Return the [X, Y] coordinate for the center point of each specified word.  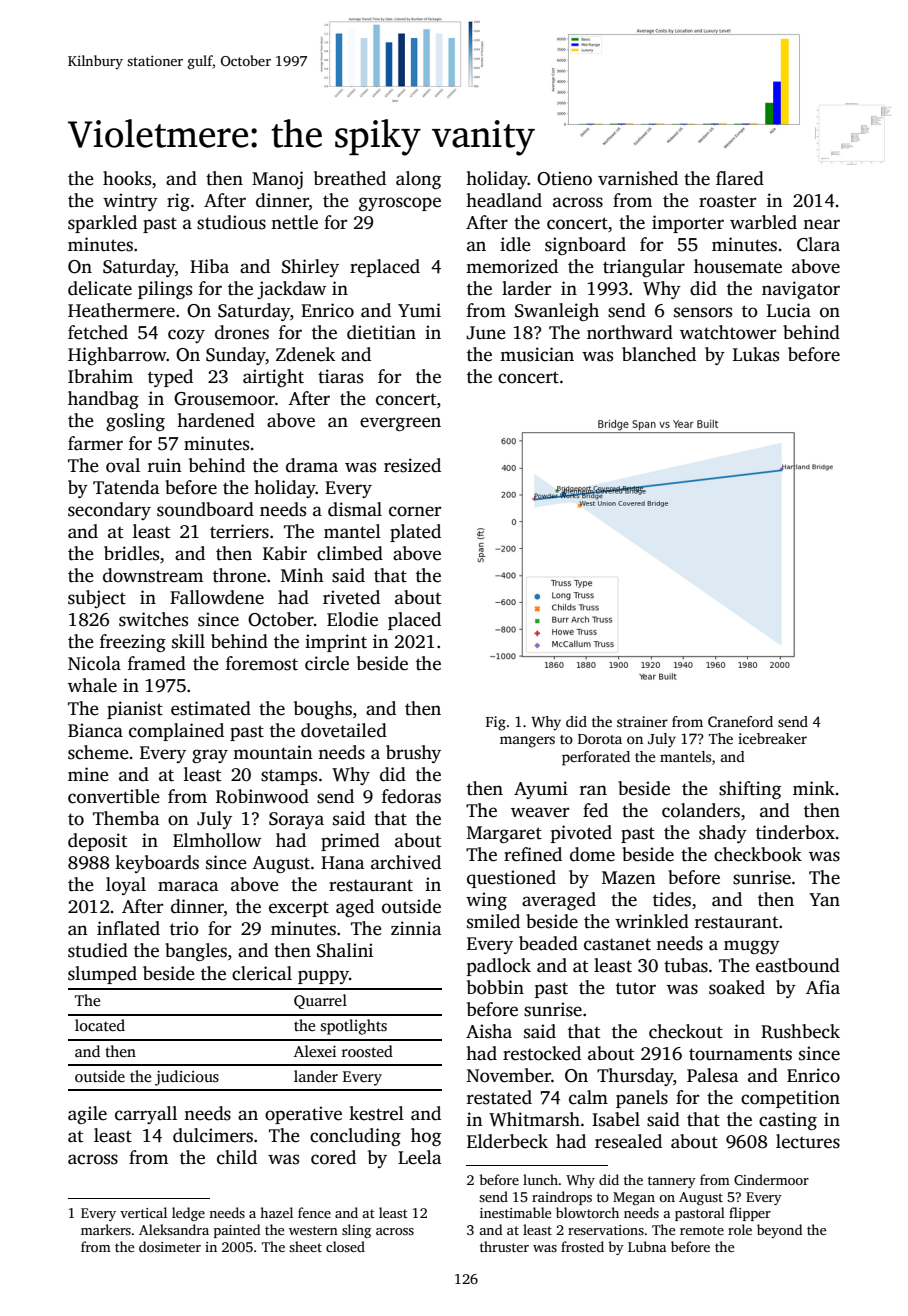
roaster [727, 201]
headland [504, 200]
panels [642, 1099]
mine [88, 774]
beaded [548, 943]
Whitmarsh [534, 1119]
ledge [188, 1214]
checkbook [758, 854]
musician [537, 354]
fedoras [411, 796]
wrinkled [652, 921]
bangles [196, 952]
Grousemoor [224, 399]
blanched [659, 354]
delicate [100, 288]
